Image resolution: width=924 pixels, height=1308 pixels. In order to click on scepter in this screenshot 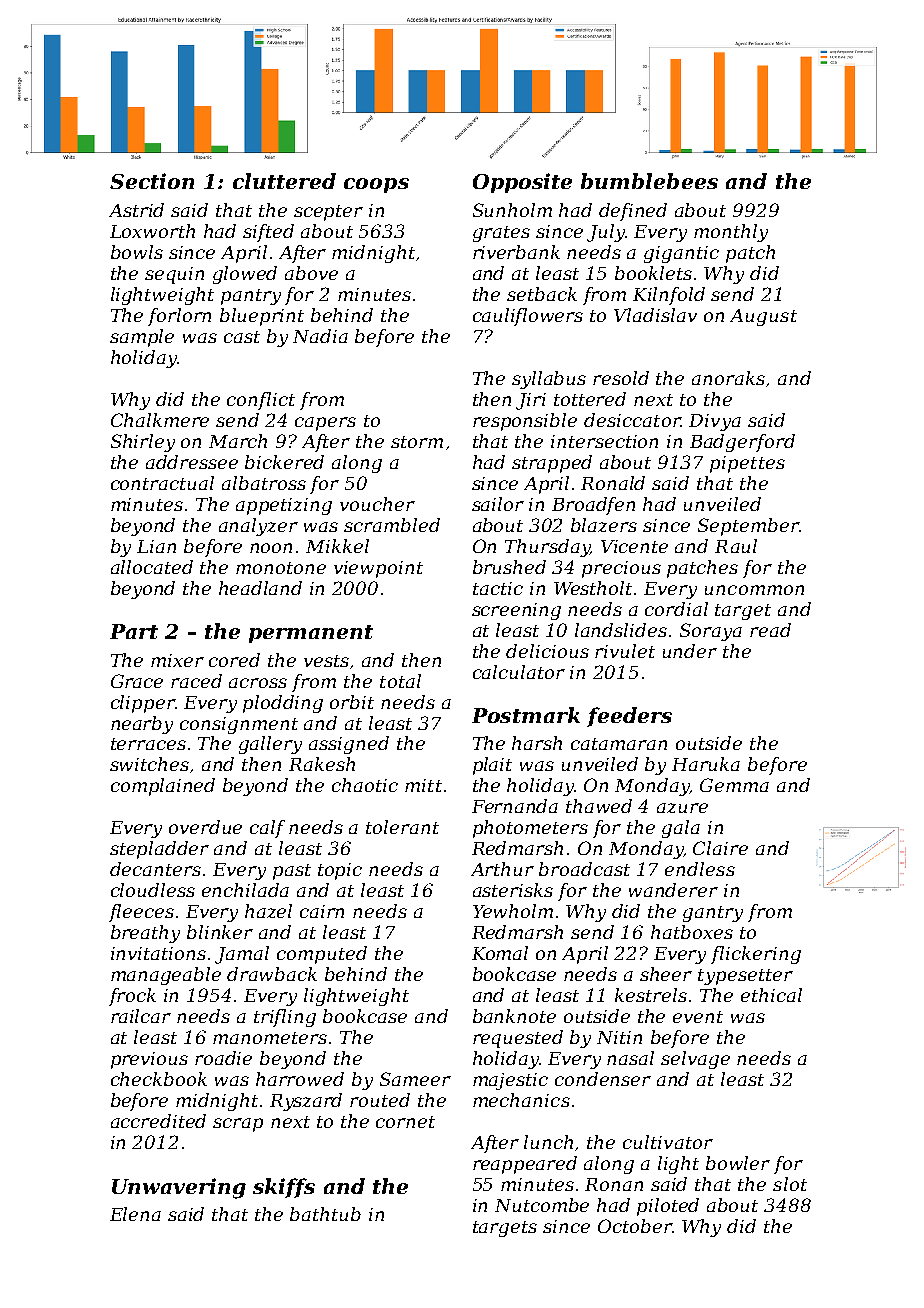, I will do `click(328, 213)`.
